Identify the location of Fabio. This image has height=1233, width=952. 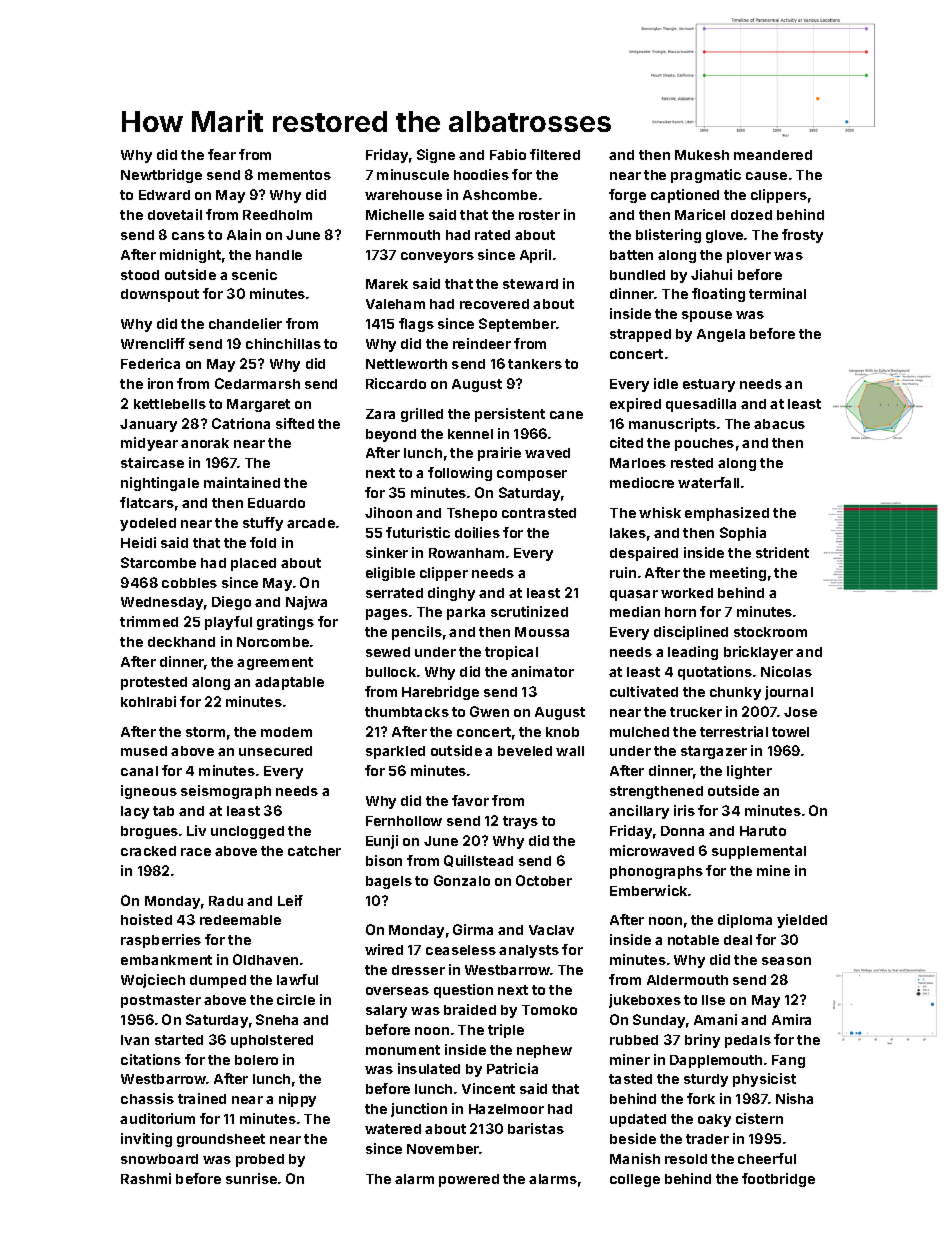
(508, 154).
